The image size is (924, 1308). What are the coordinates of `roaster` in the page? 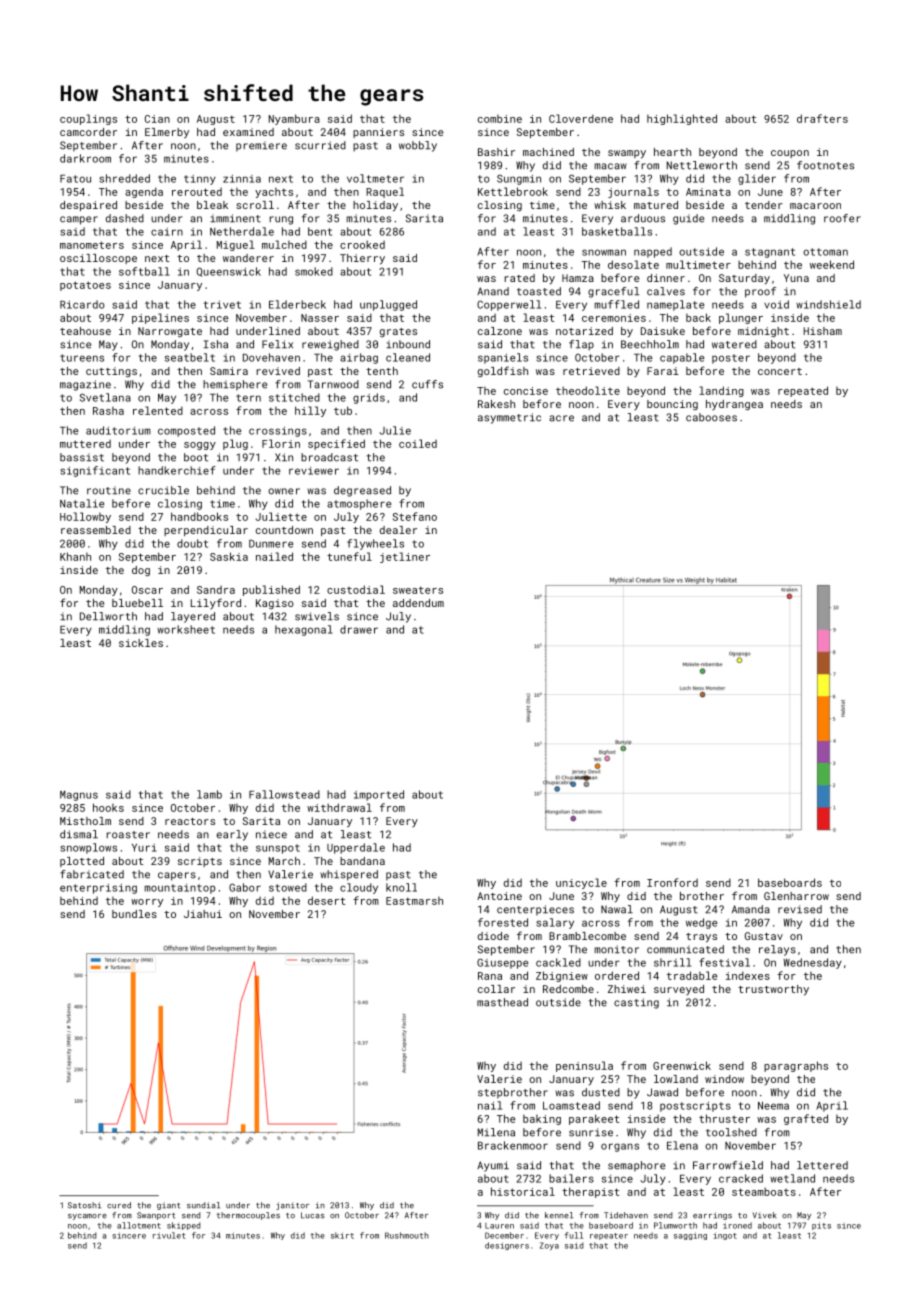 It's located at (128, 835).
